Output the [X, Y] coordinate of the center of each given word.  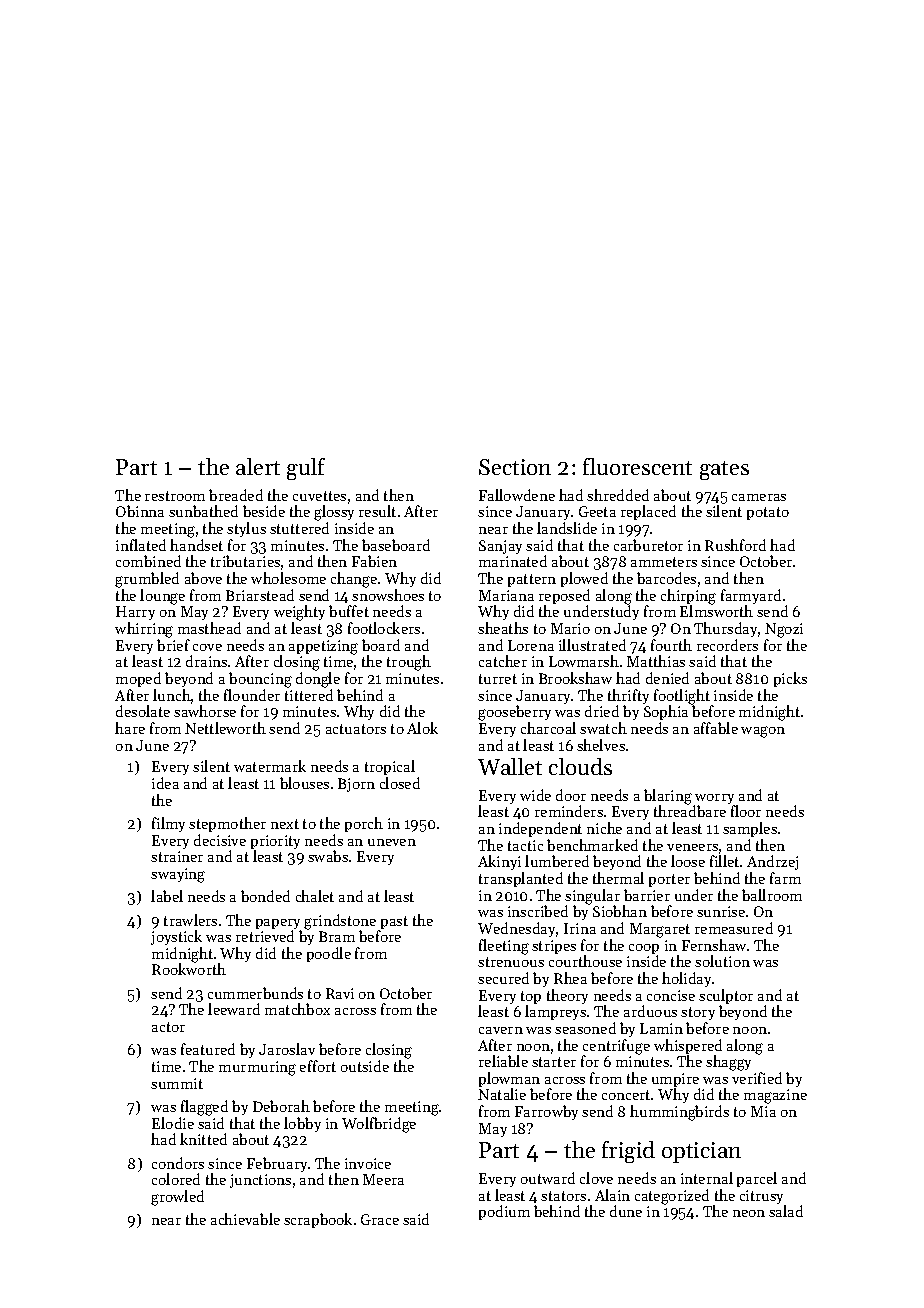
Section [515, 467]
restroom [175, 496]
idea [165, 783]
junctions [260, 1181]
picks [790, 679]
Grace [380, 1219]
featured [208, 1049]
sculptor [726, 996]
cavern [501, 1030]
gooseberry [514, 713]
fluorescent [637, 466]
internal [707, 1178]
